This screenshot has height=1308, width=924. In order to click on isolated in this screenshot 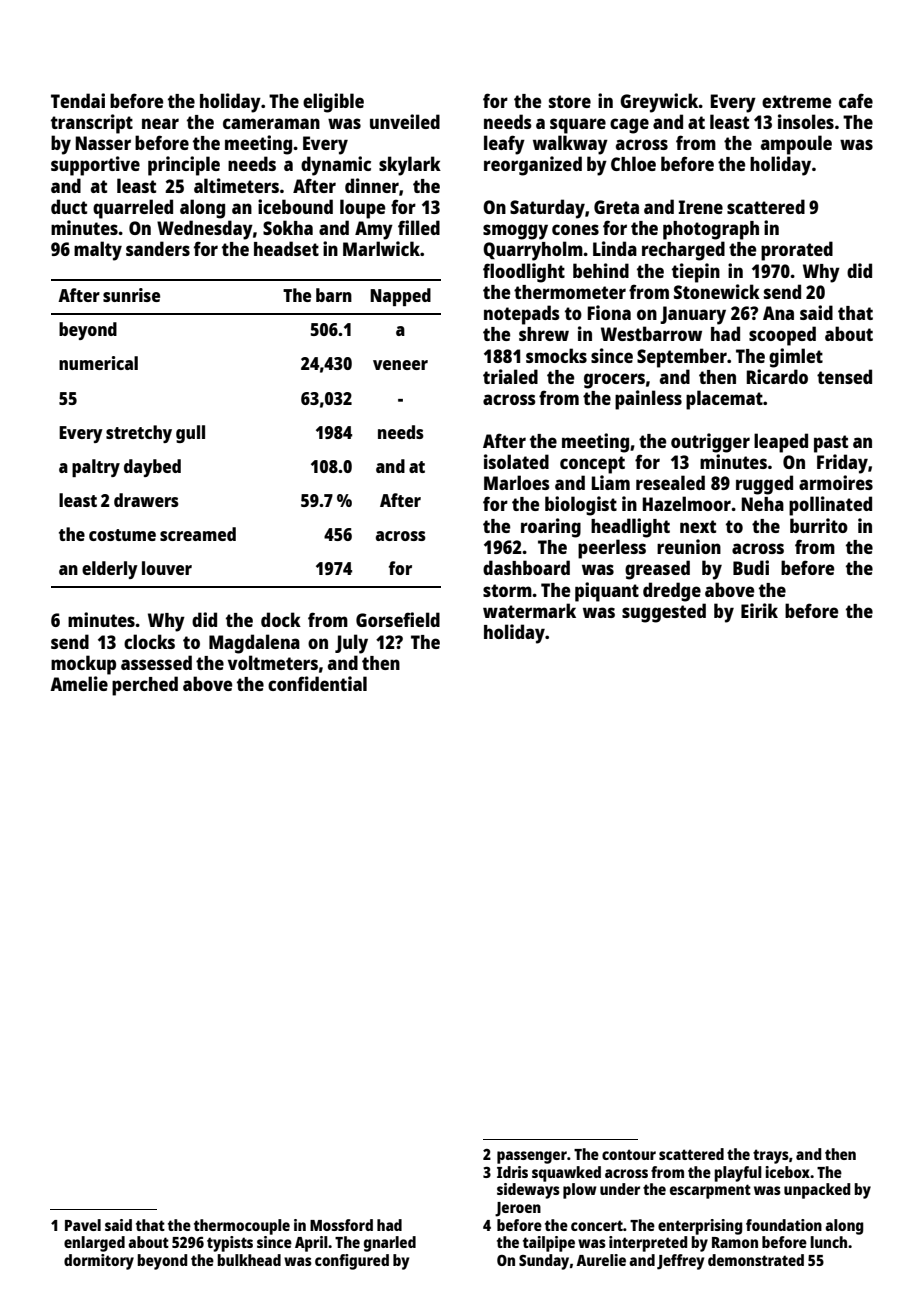, I will do `click(516, 461)`.
